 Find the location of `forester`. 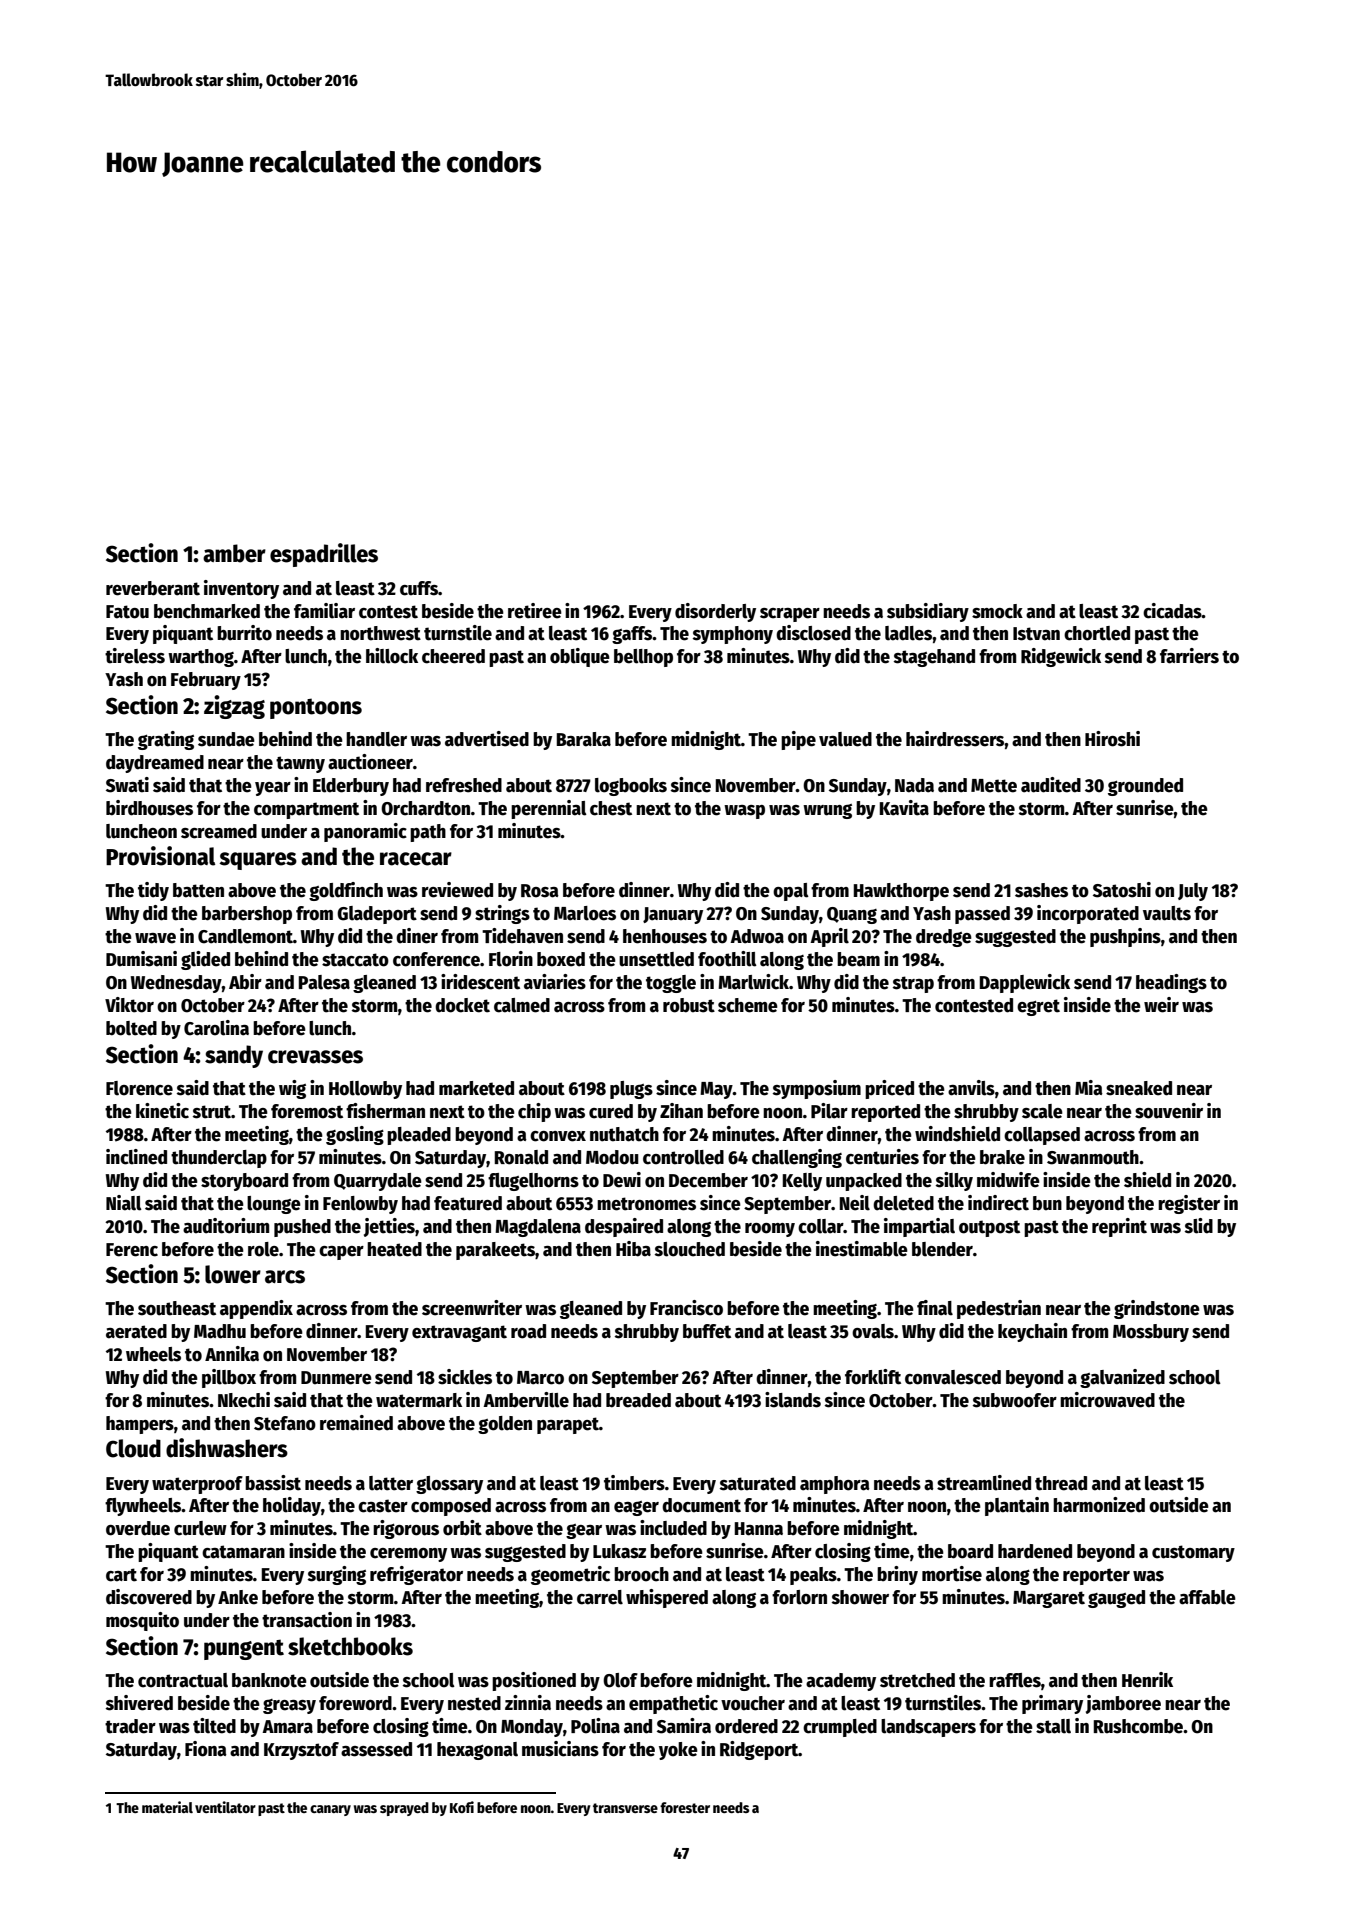

forester is located at coordinates (685, 1807).
